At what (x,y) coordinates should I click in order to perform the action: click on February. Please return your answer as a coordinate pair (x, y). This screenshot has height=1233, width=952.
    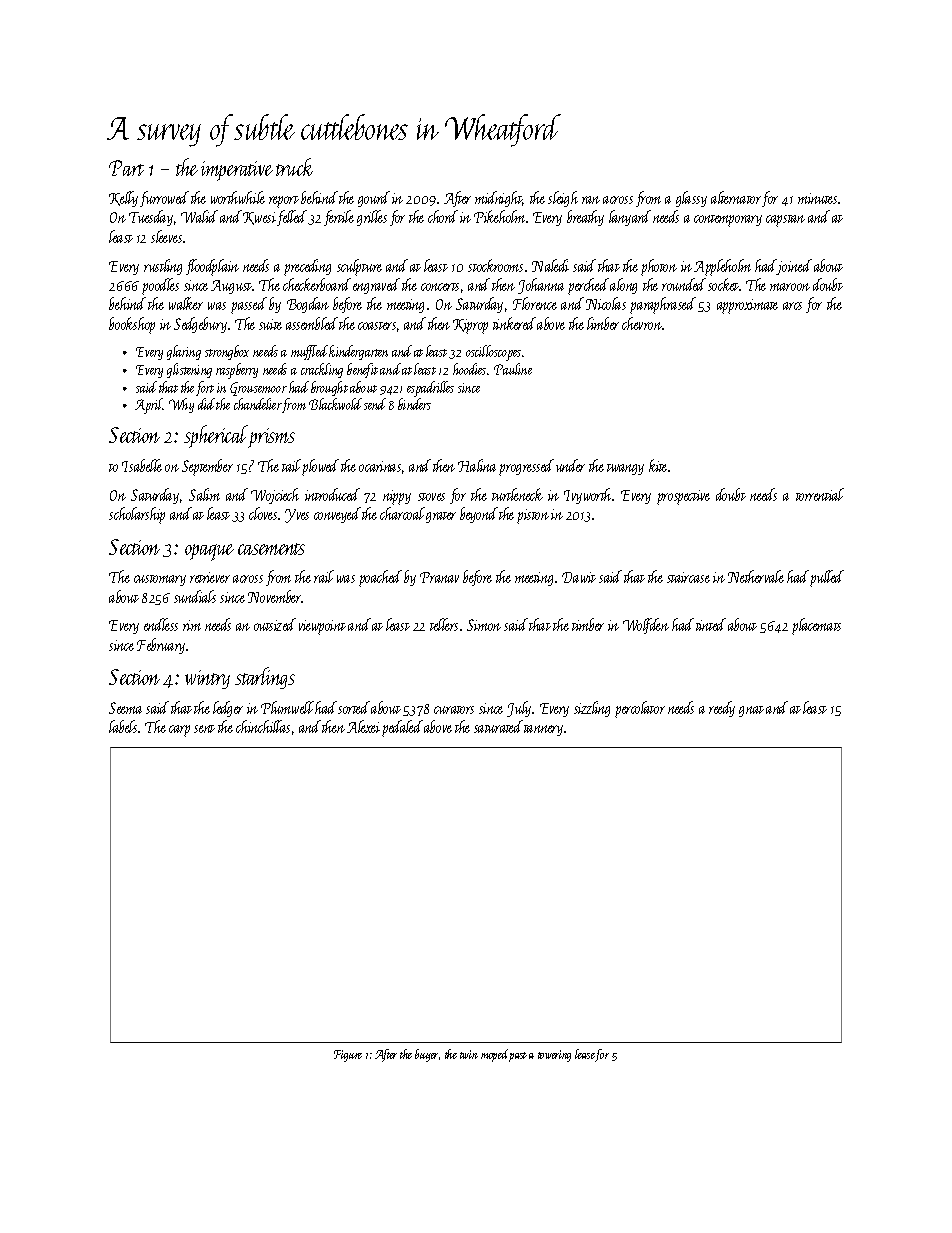
    Looking at the image, I should click on (161, 646).
